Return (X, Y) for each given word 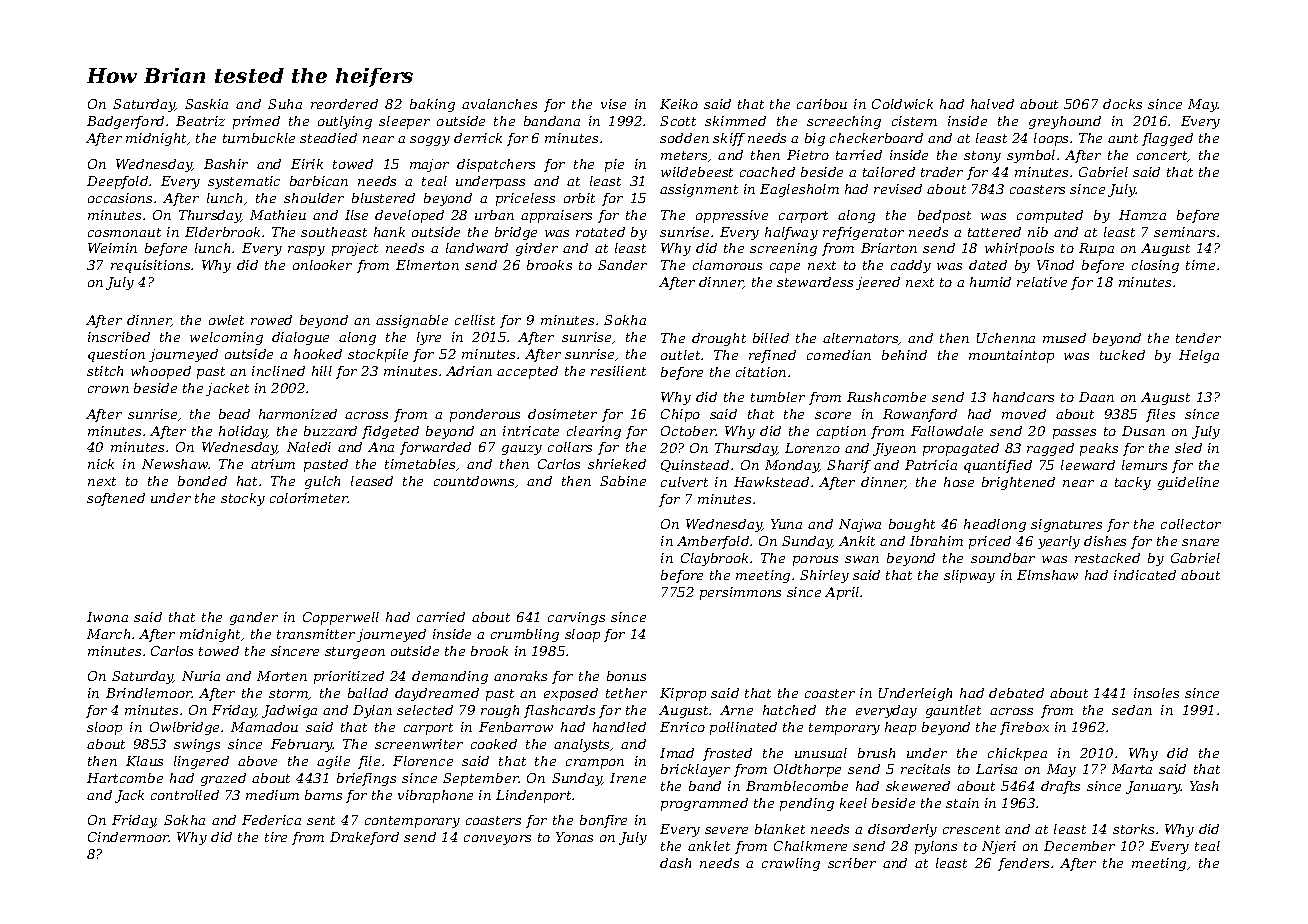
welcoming (226, 338)
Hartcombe (125, 778)
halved (992, 104)
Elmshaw (1047, 575)
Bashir (226, 164)
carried (441, 617)
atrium (273, 464)
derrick (478, 138)
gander (254, 618)
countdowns (474, 481)
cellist (475, 320)
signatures (1066, 525)
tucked (1122, 355)
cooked (494, 744)
